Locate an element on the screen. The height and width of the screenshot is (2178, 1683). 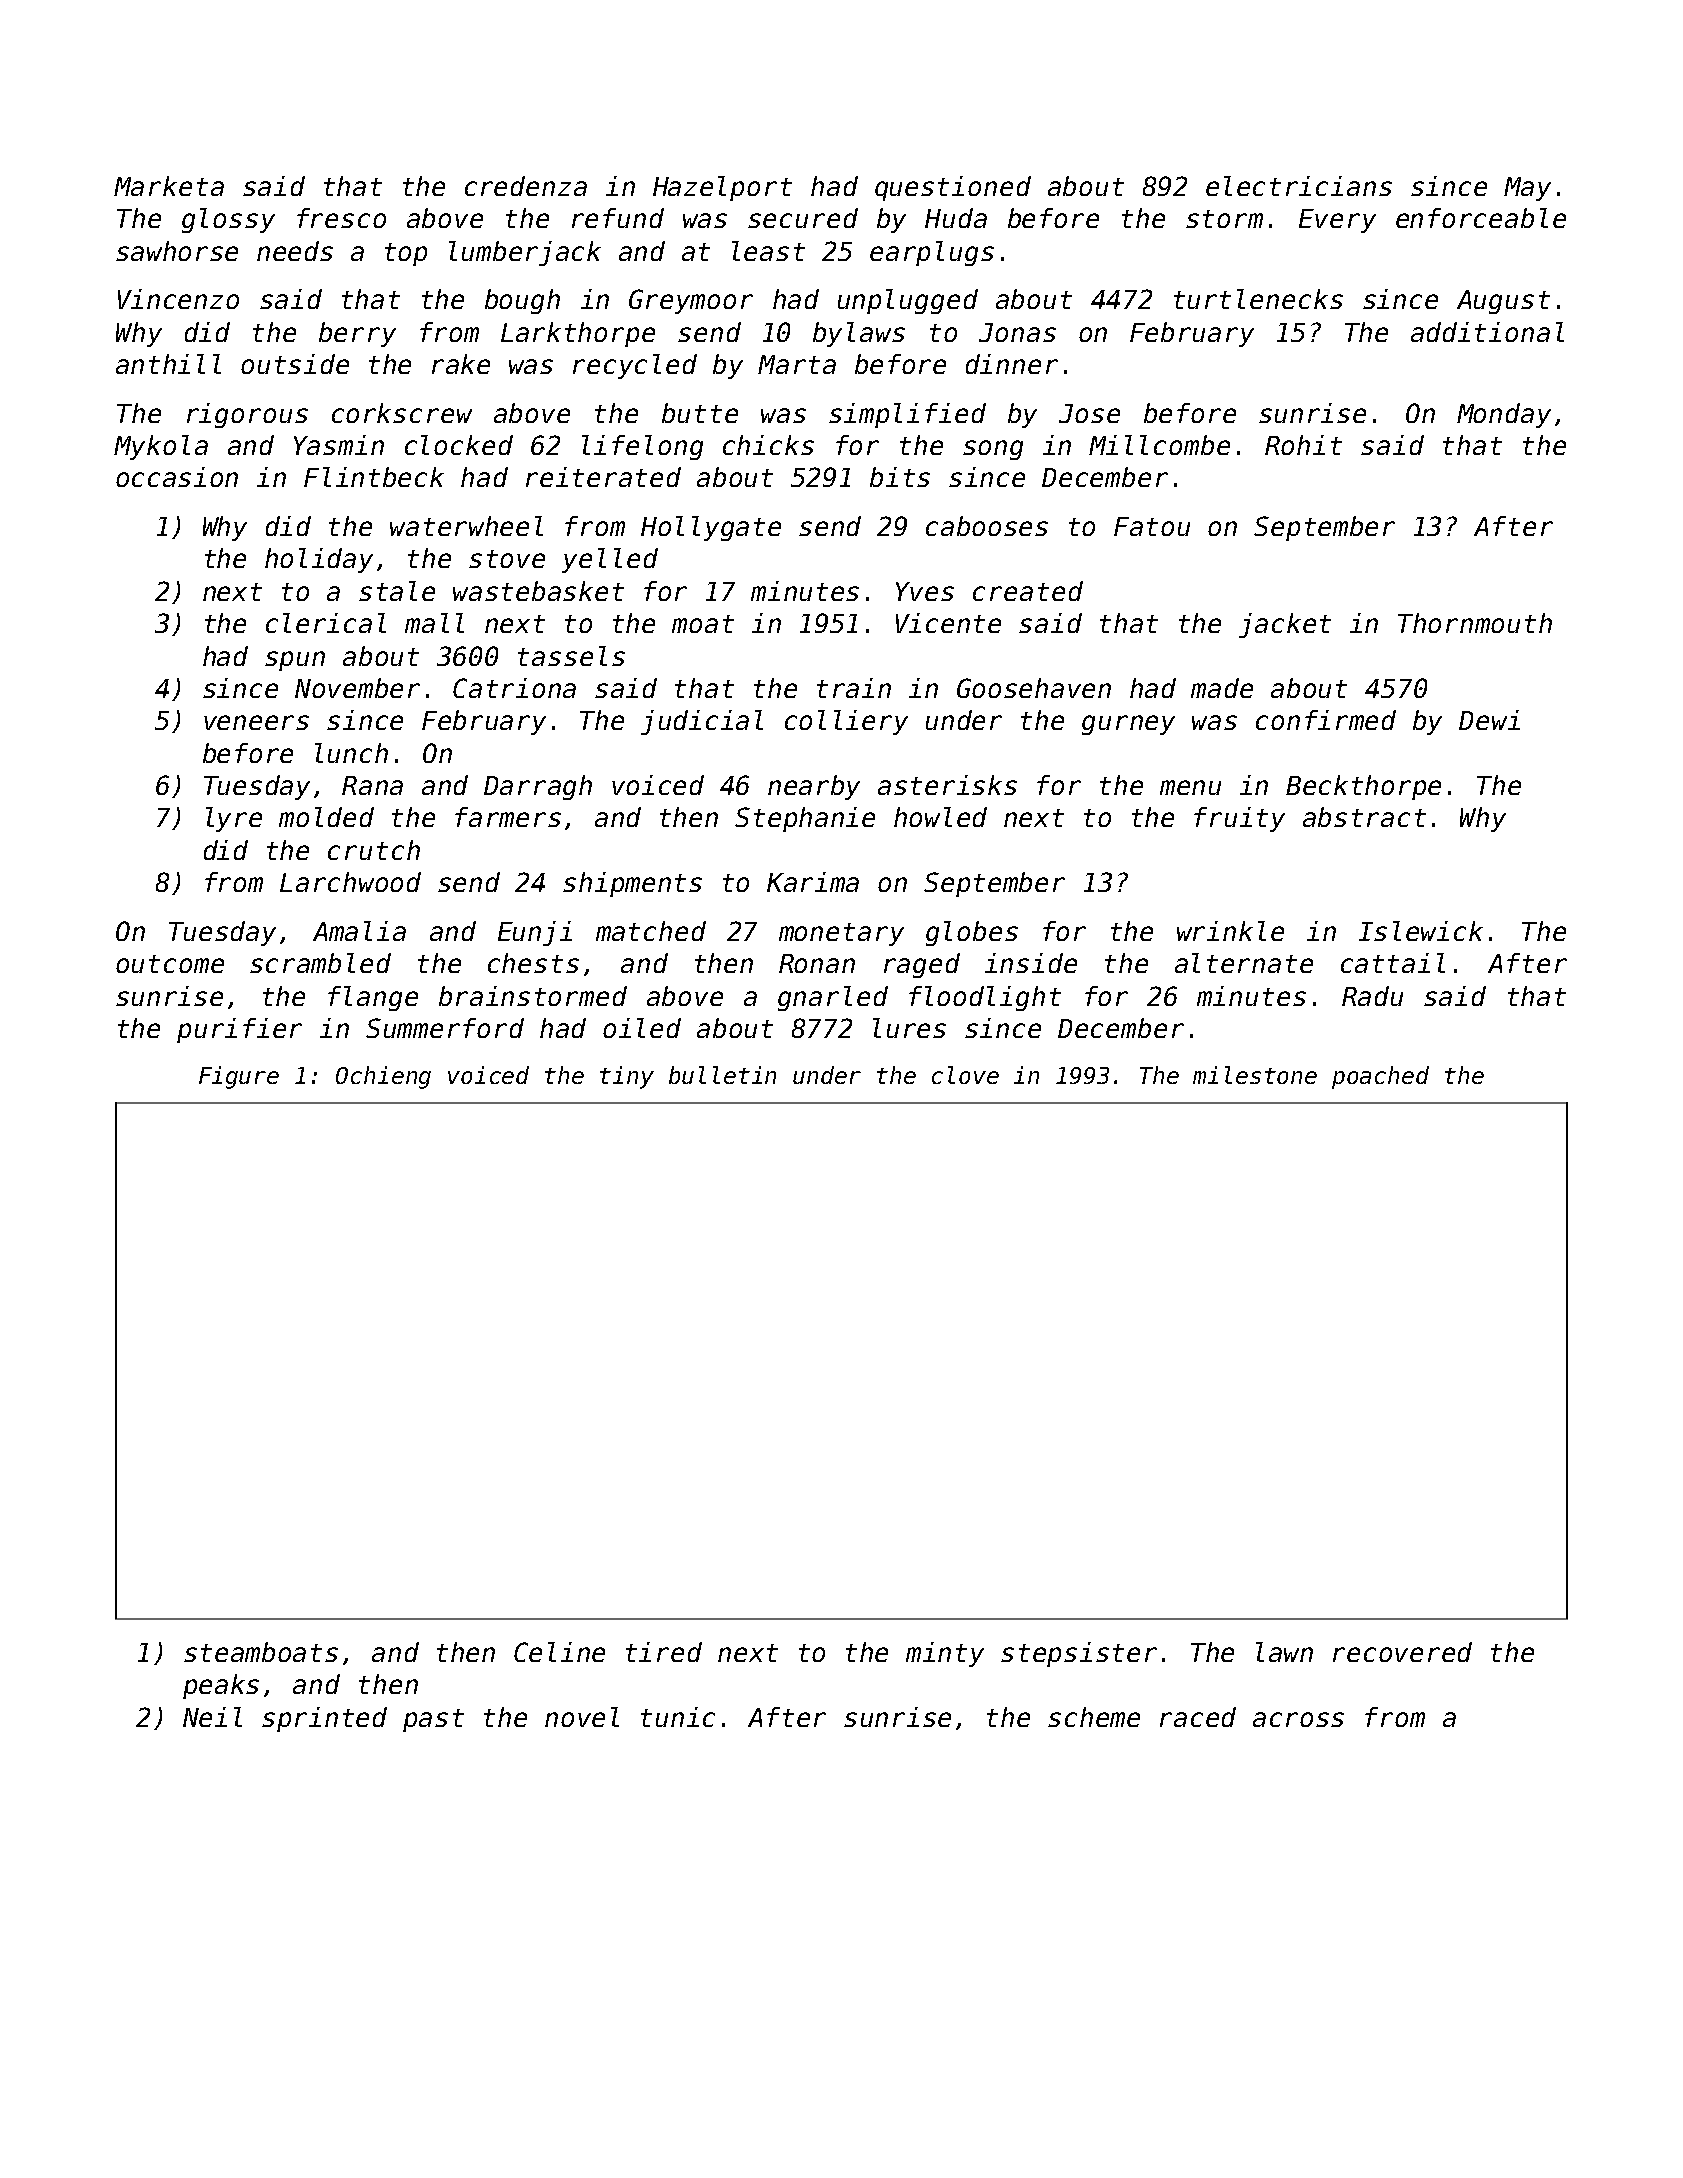
Neil is located at coordinates (212, 1717).
